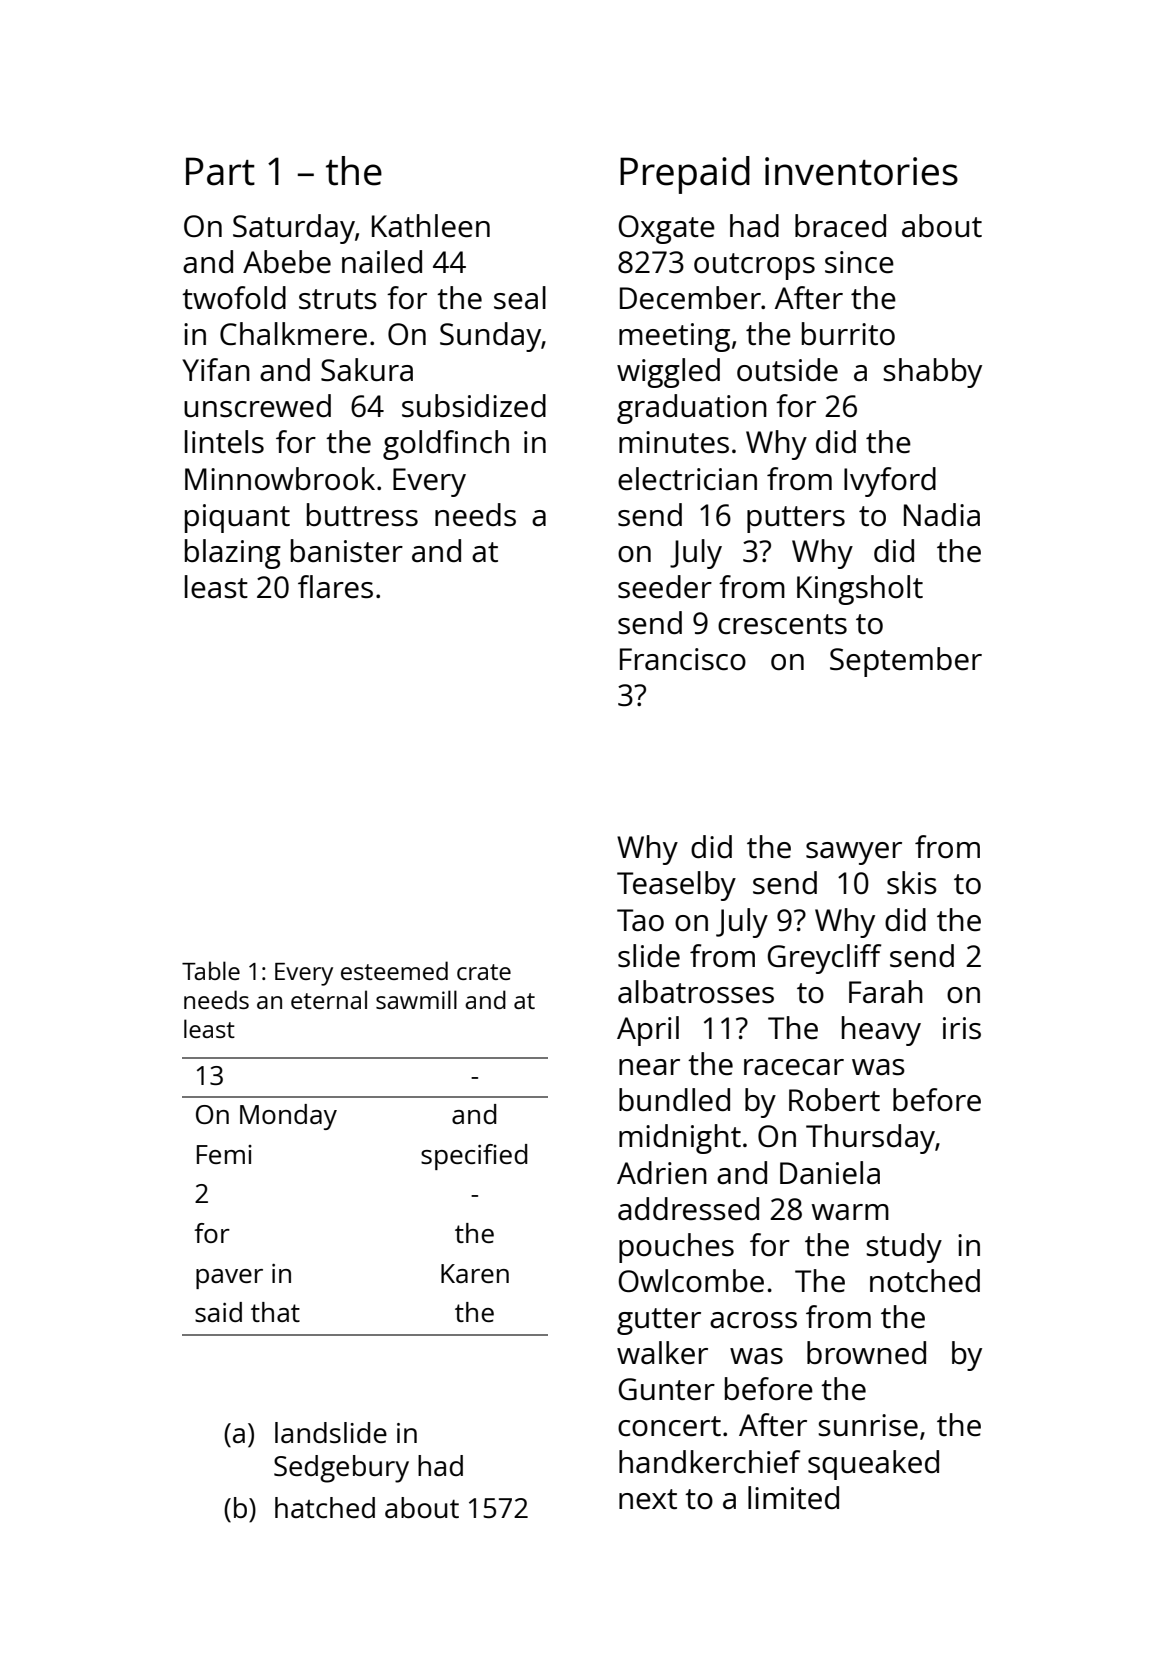 The width and height of the screenshot is (1165, 1654). I want to click on Robert, so click(834, 1100).
